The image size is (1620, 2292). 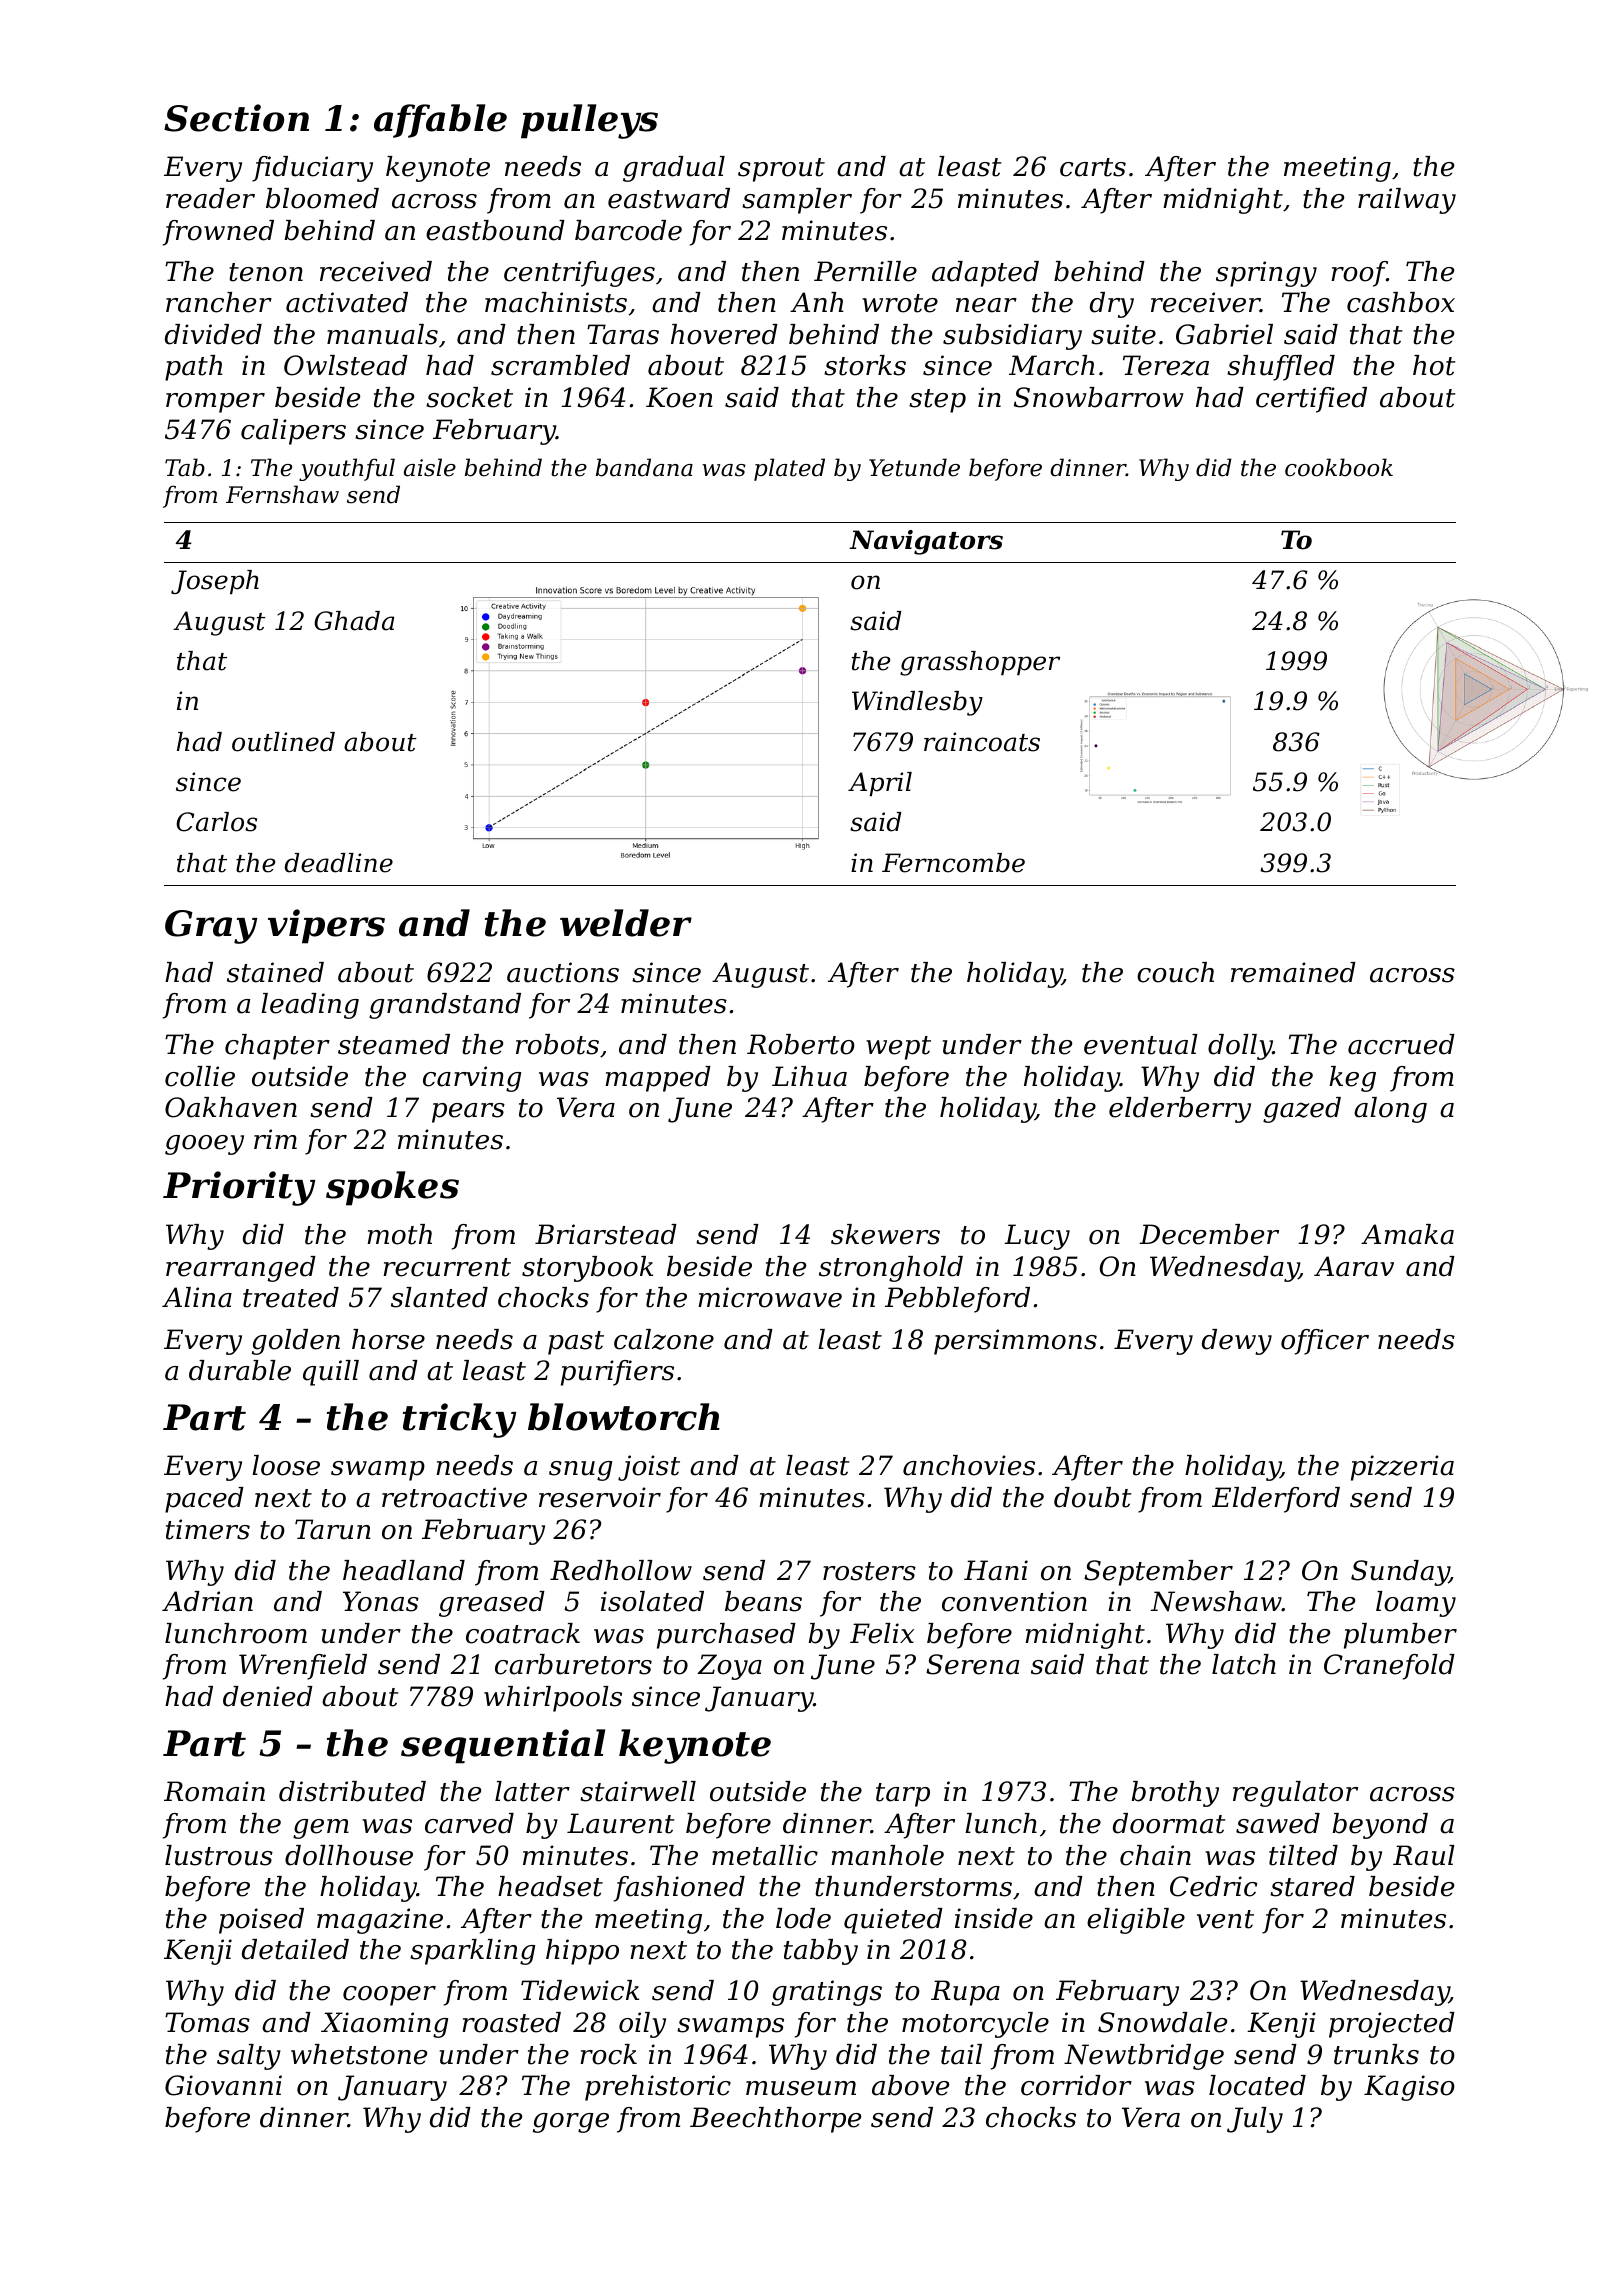 What do you see at coordinates (382, 334) in the screenshot?
I see `manuals` at bounding box center [382, 334].
